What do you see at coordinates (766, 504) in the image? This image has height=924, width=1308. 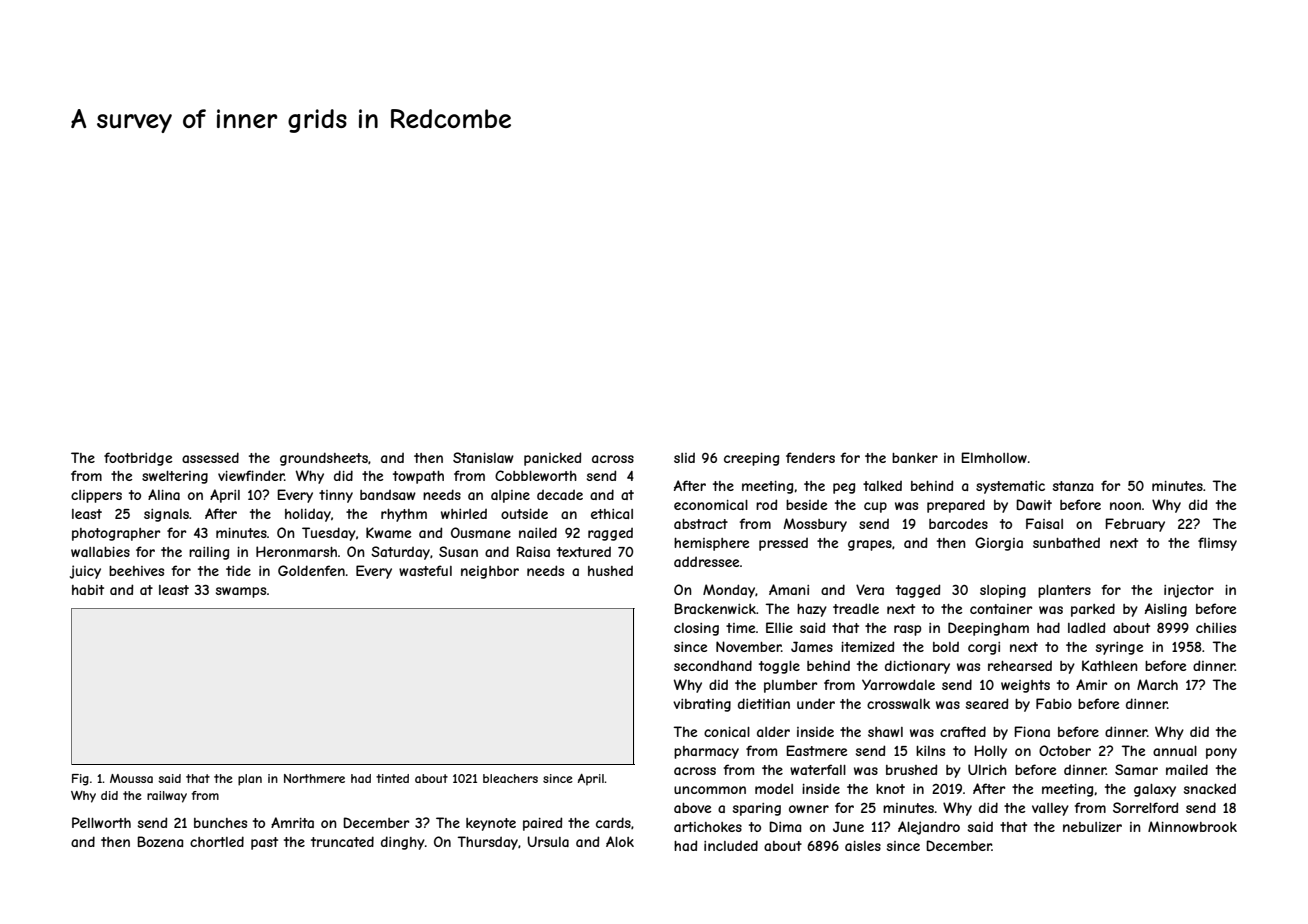 I see `rod` at bounding box center [766, 504].
